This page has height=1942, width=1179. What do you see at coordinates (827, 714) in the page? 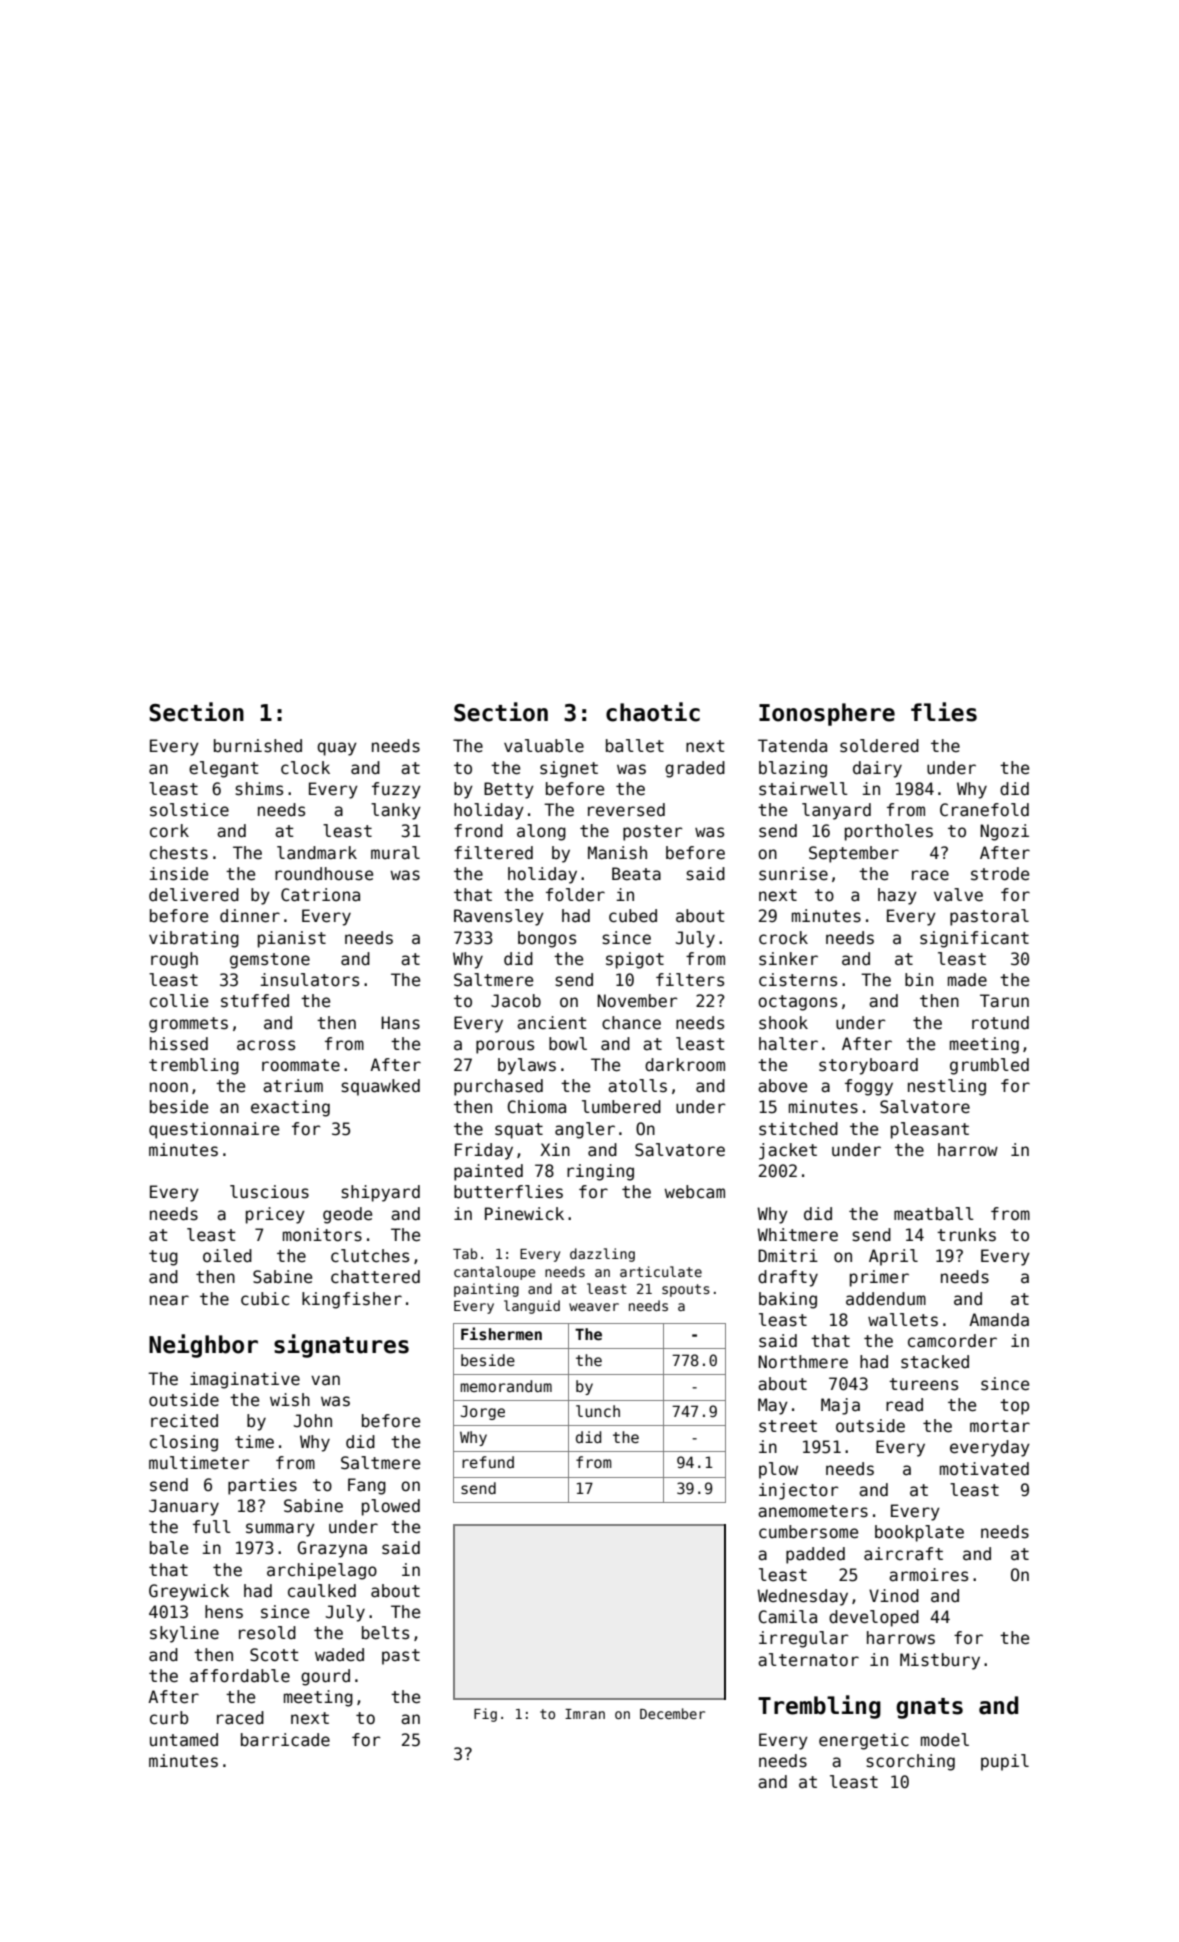
I see `Ionosphere` at bounding box center [827, 714].
